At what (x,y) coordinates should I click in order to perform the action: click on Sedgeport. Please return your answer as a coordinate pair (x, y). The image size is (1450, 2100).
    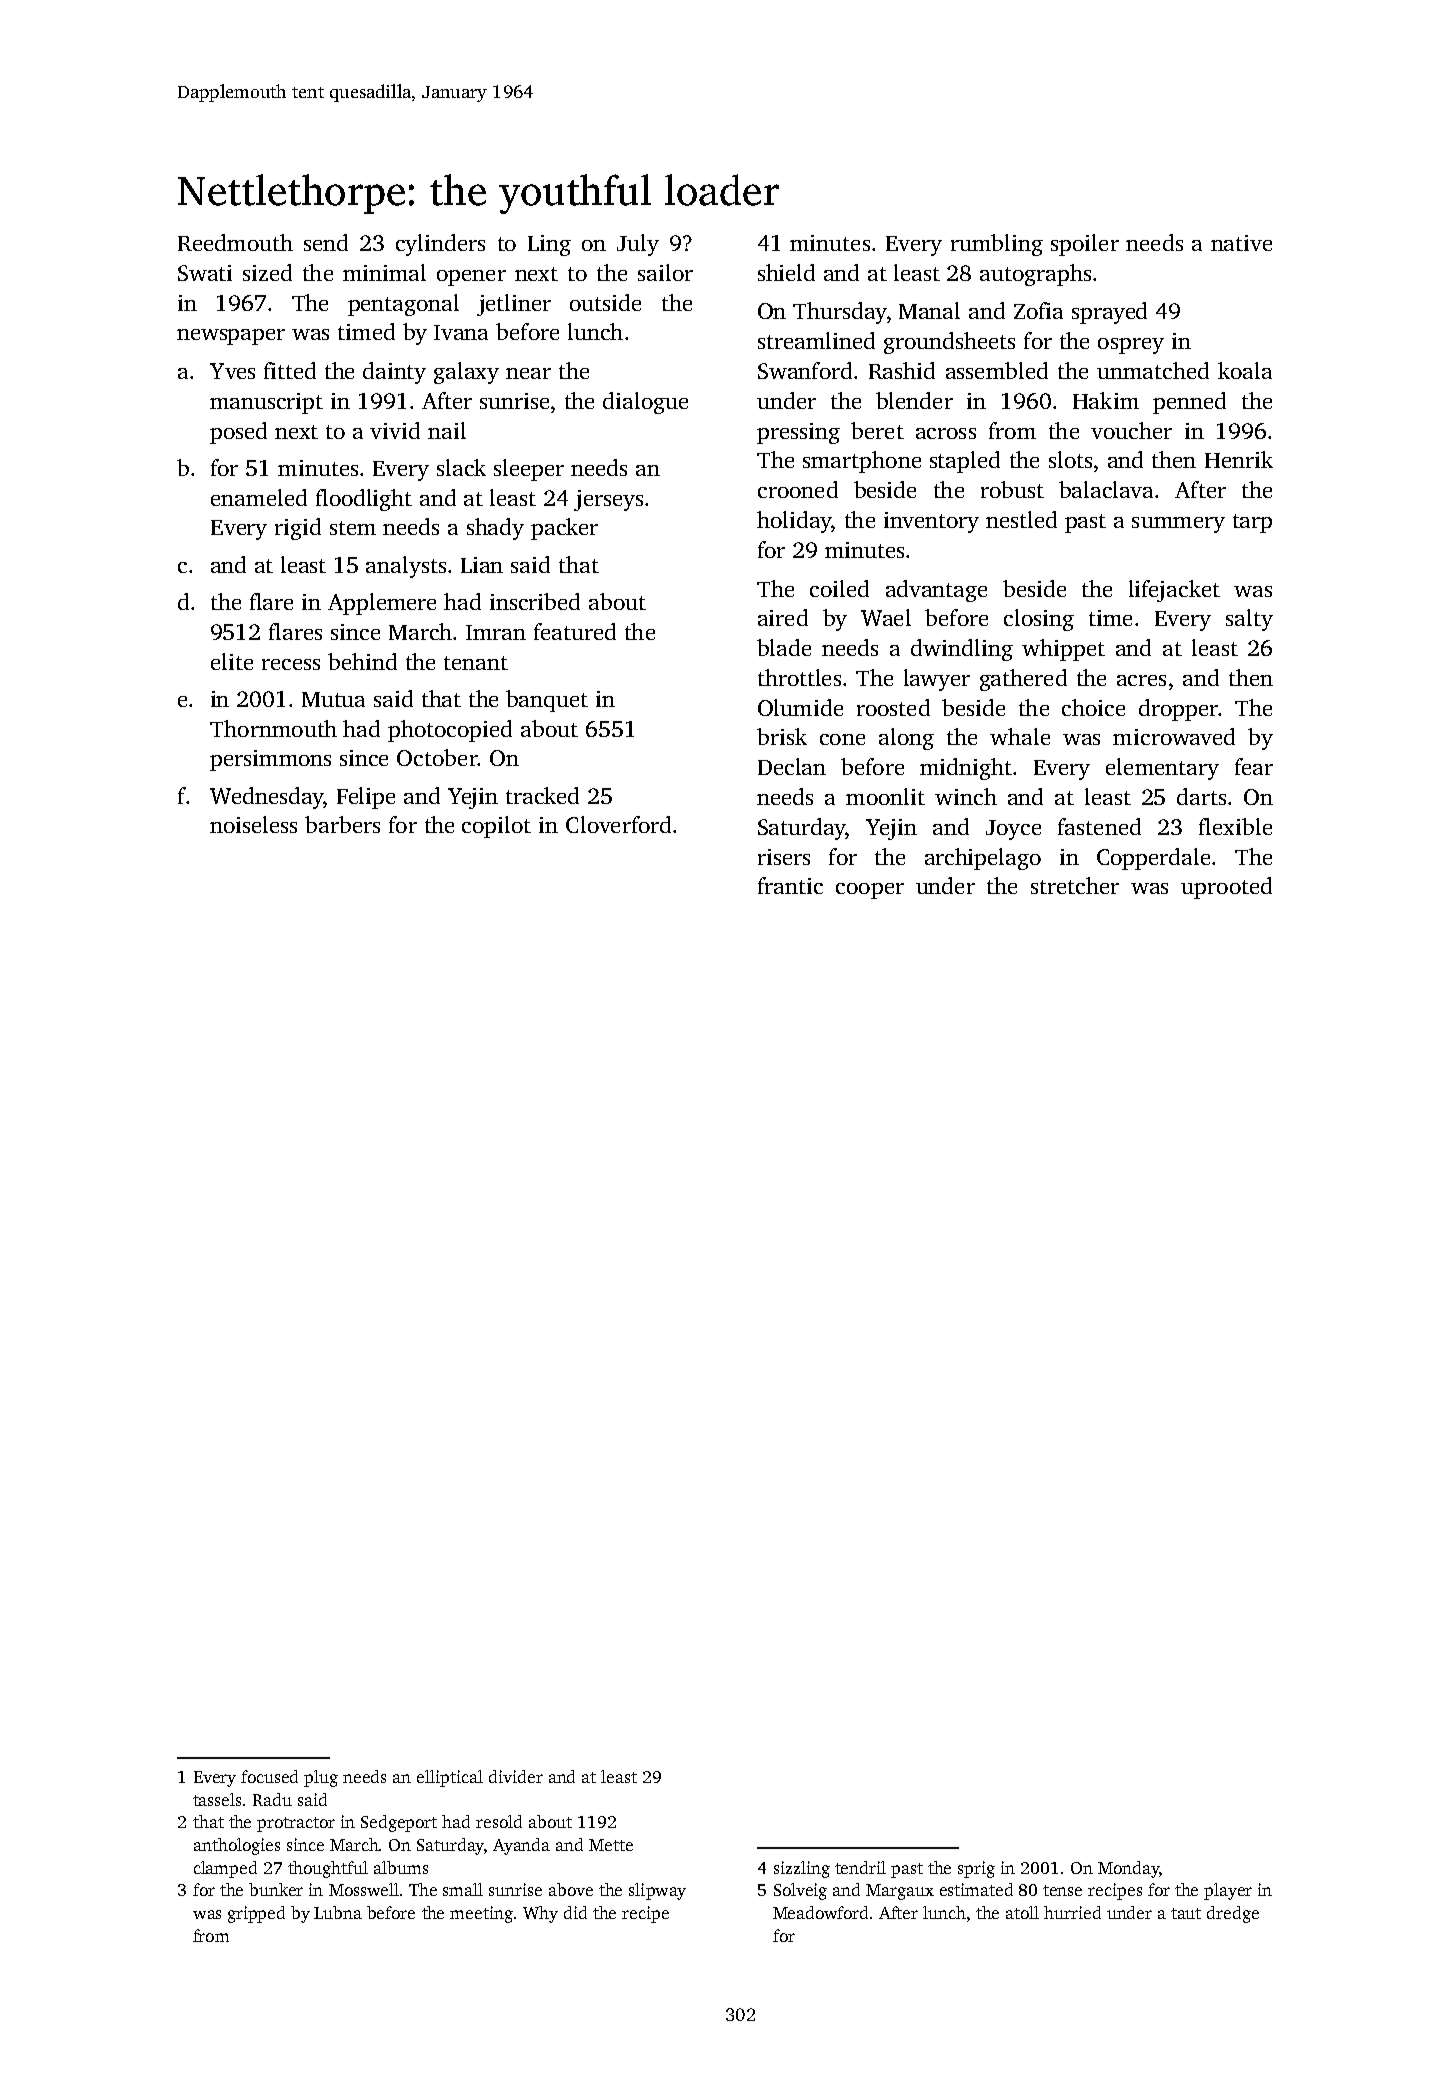
    Looking at the image, I should click on (399, 1823).
